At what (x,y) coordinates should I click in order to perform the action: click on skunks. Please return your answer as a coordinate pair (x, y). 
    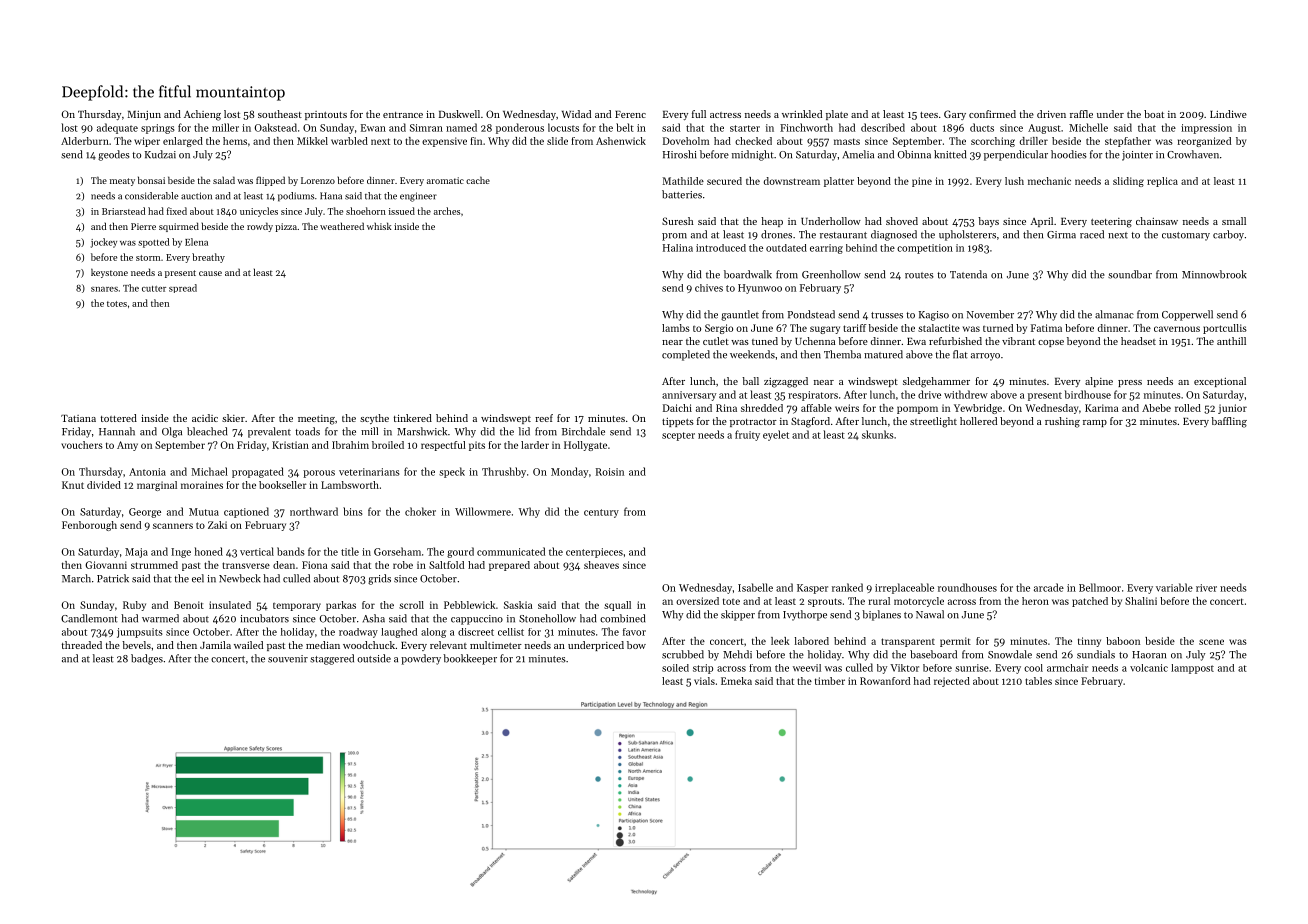
    Looking at the image, I should click on (878, 434).
